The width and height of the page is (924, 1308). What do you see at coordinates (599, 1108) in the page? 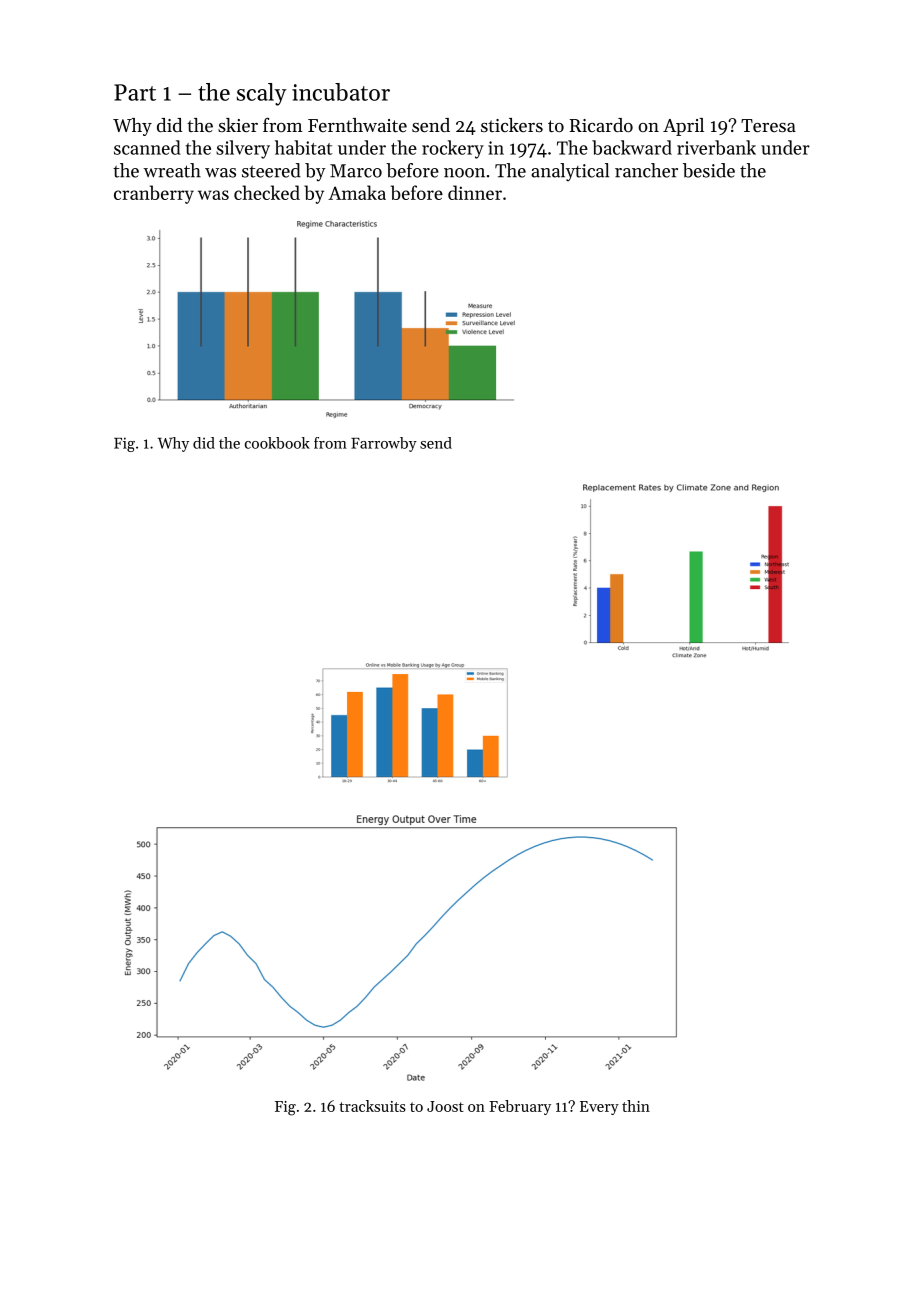
I see `Every` at bounding box center [599, 1108].
